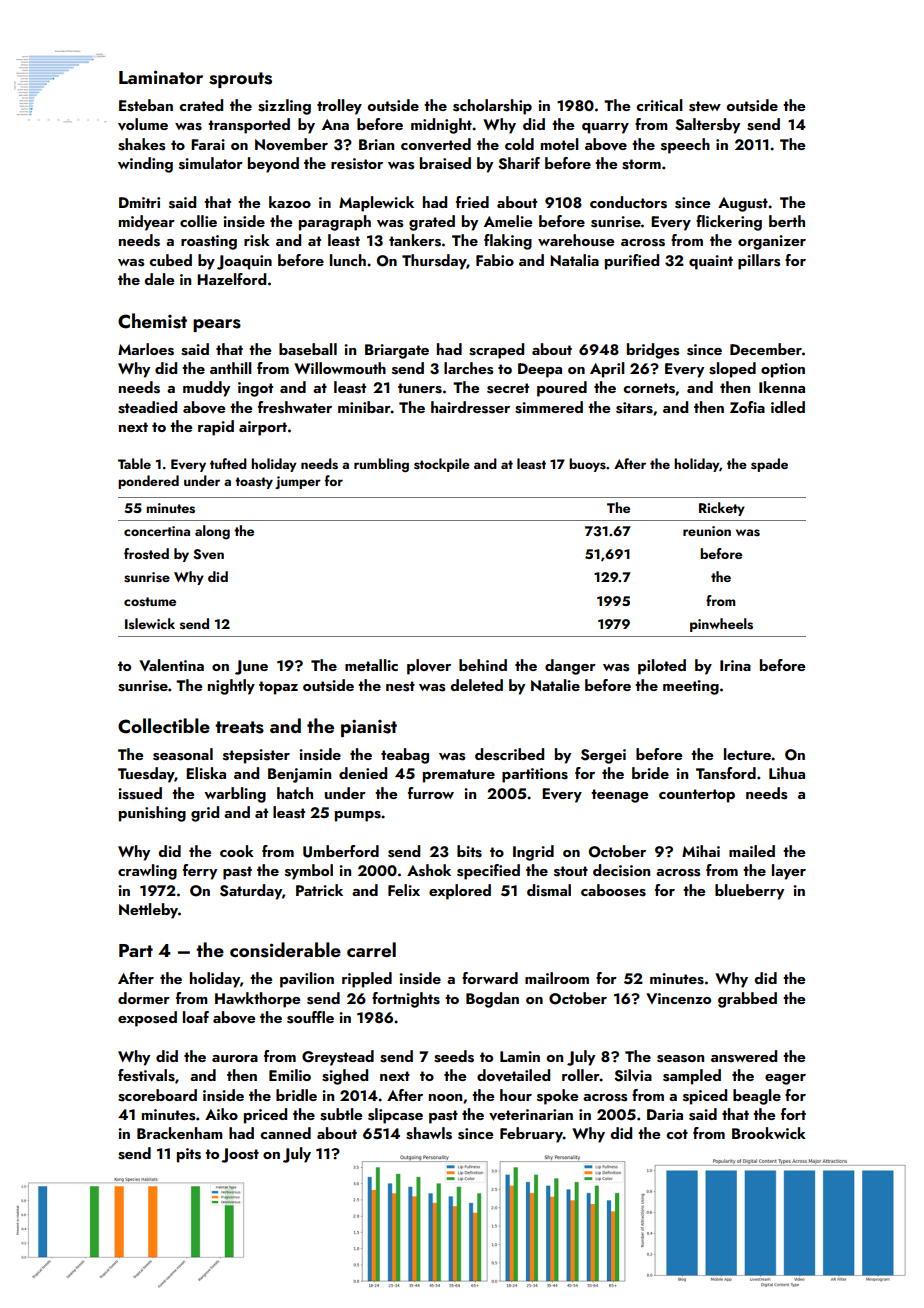 This screenshot has height=1308, width=924. What do you see at coordinates (711, 262) in the screenshot?
I see `quaint` at bounding box center [711, 262].
